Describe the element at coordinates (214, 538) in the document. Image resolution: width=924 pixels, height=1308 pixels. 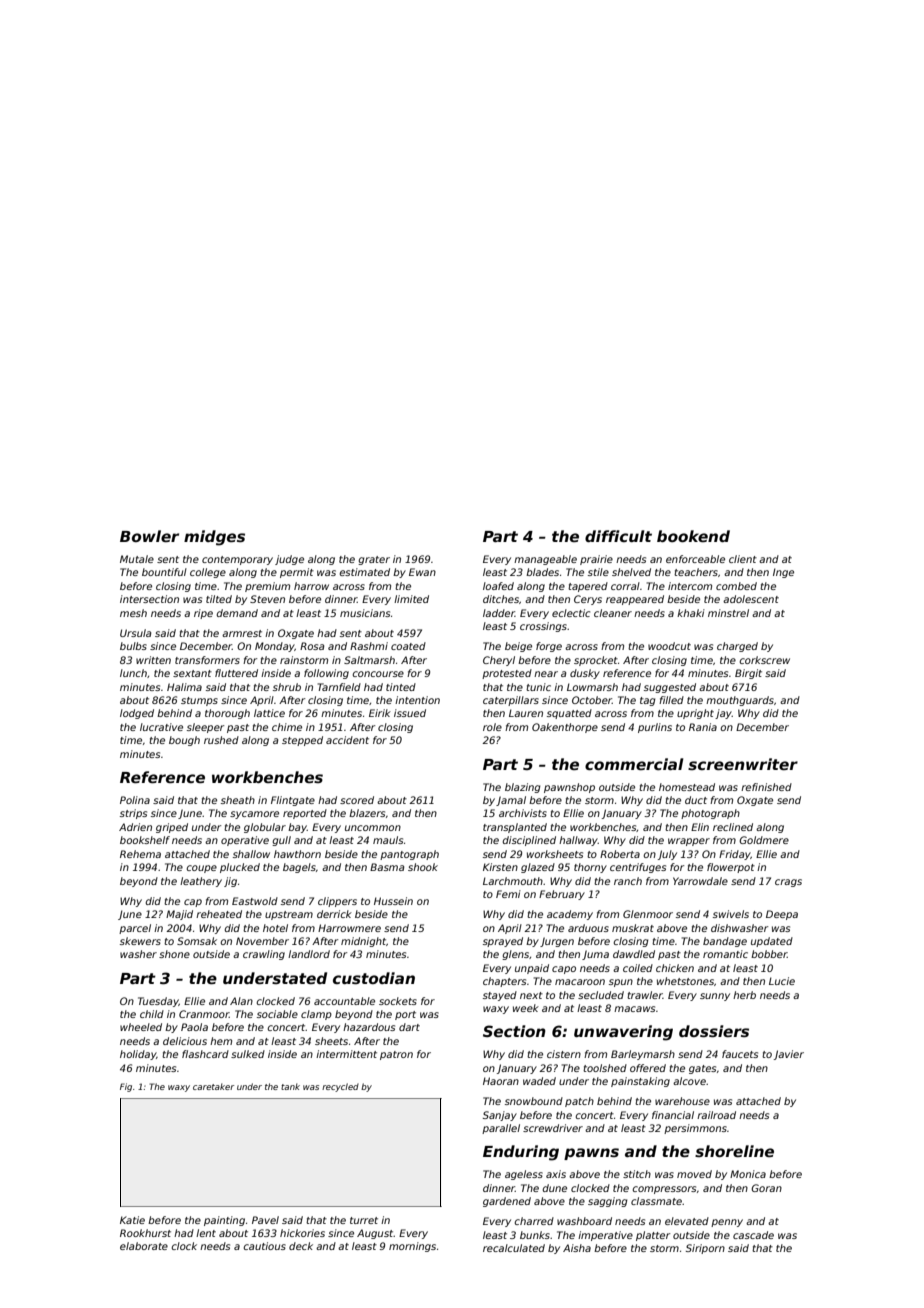
I see `midges` at that location.
